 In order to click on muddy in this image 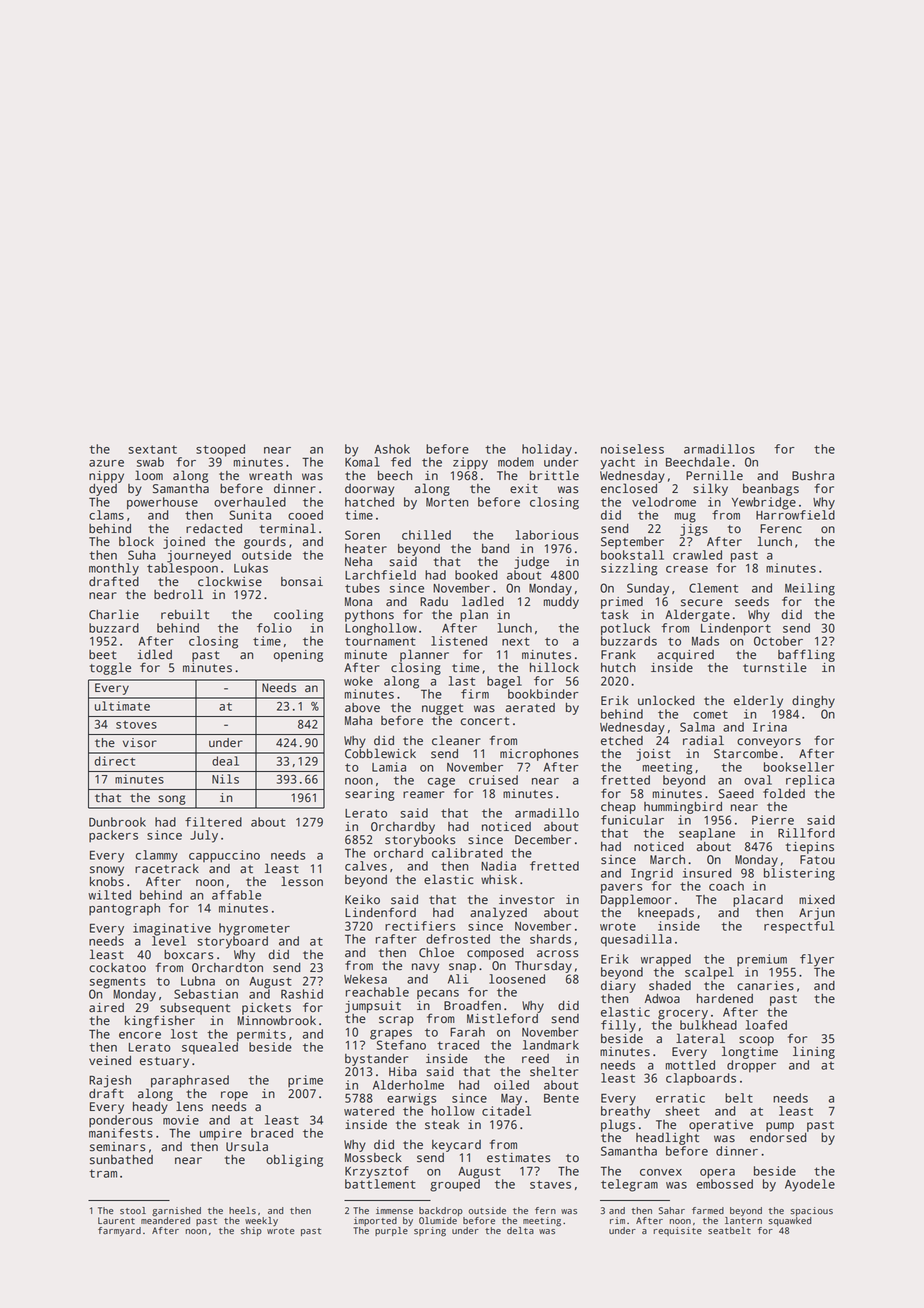, I will do `click(561, 603)`.
